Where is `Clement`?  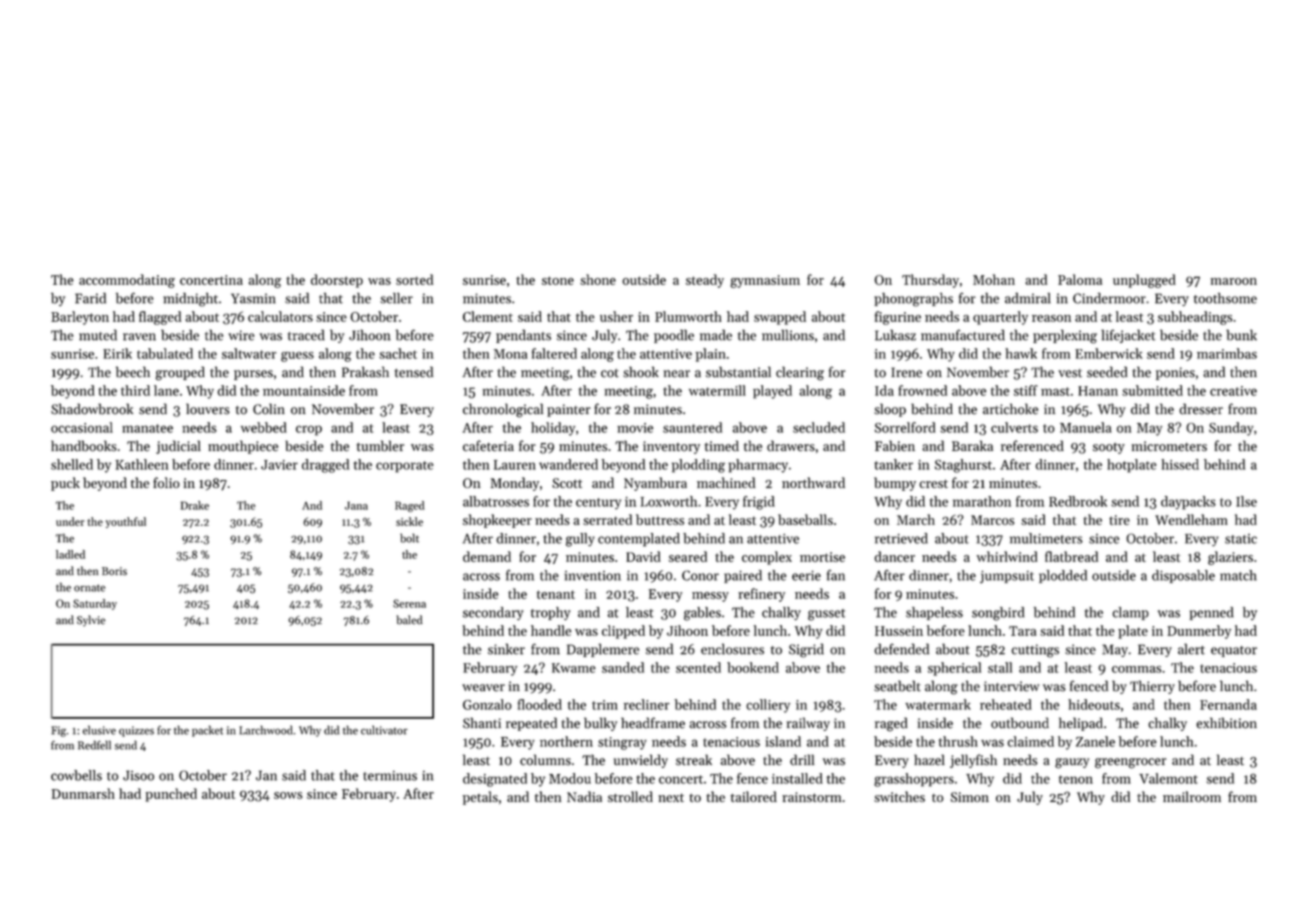 Clement is located at coordinates (488, 316).
